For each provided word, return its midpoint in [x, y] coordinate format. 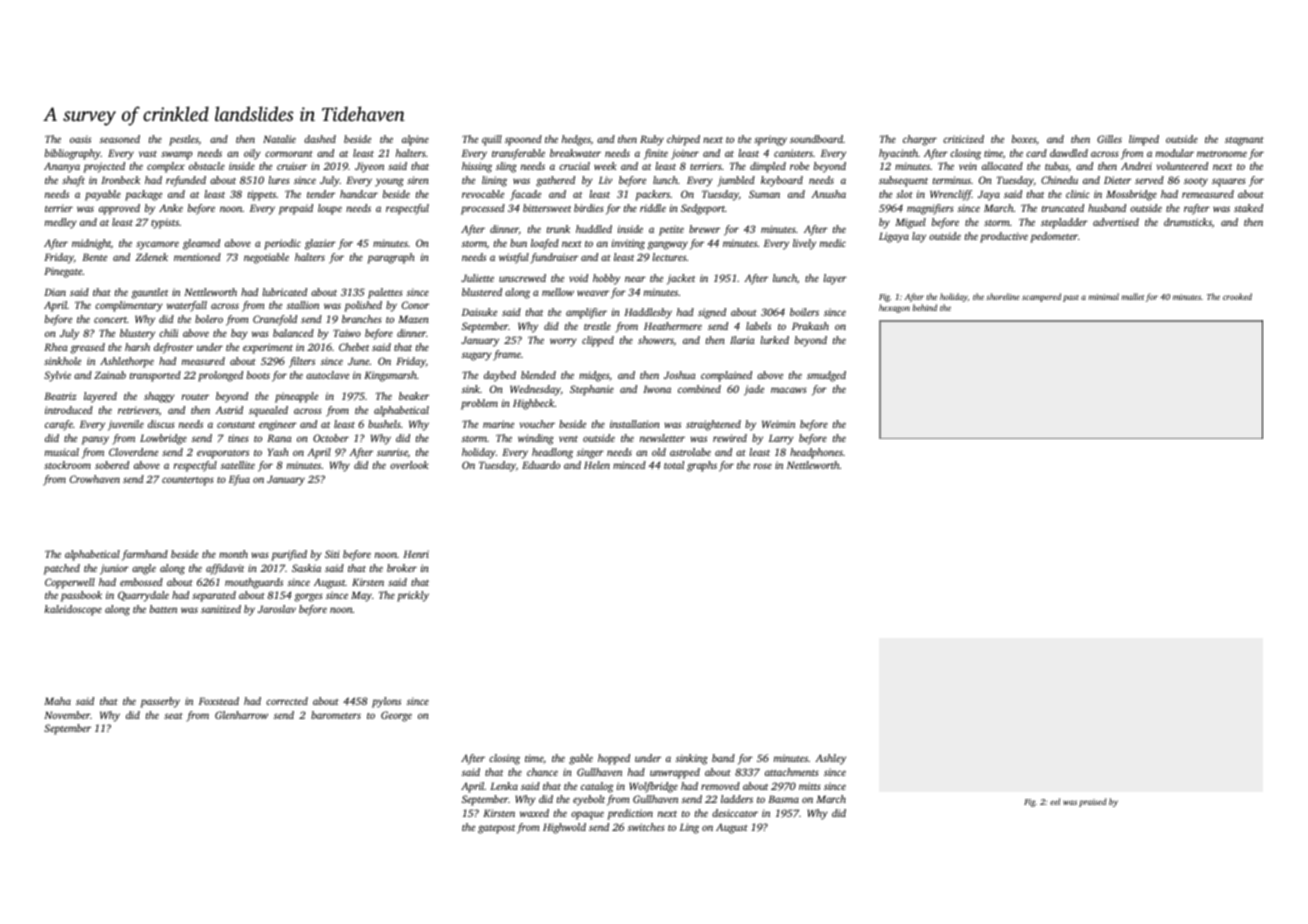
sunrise [392, 452]
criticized [963, 139]
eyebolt [589, 800]
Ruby [652, 140]
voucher [537, 424]
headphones [816, 453]
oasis [80, 139]
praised [1093, 802]
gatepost [496, 829]
